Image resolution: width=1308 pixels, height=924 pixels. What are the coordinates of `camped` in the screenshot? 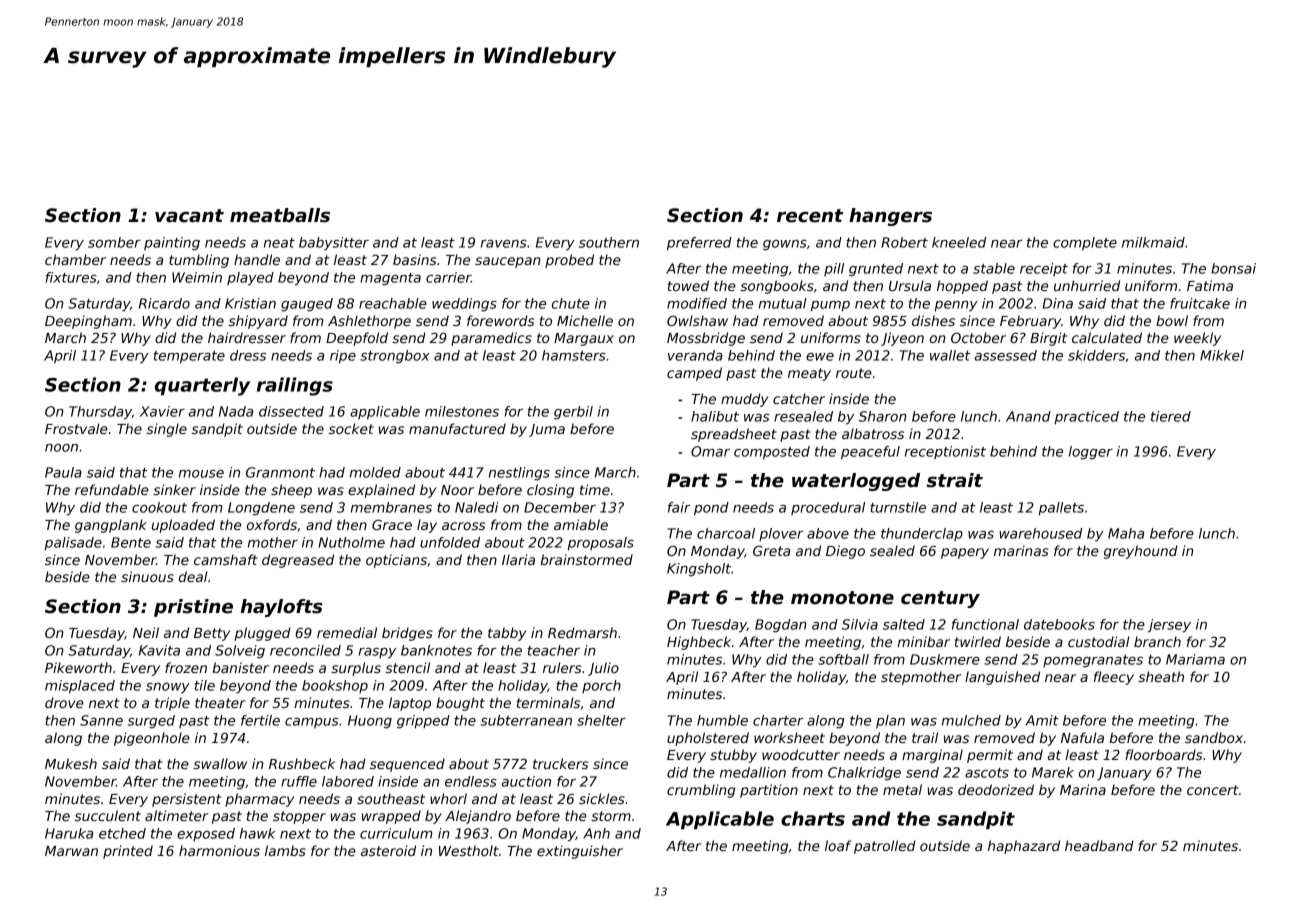 It's located at (694, 374).
